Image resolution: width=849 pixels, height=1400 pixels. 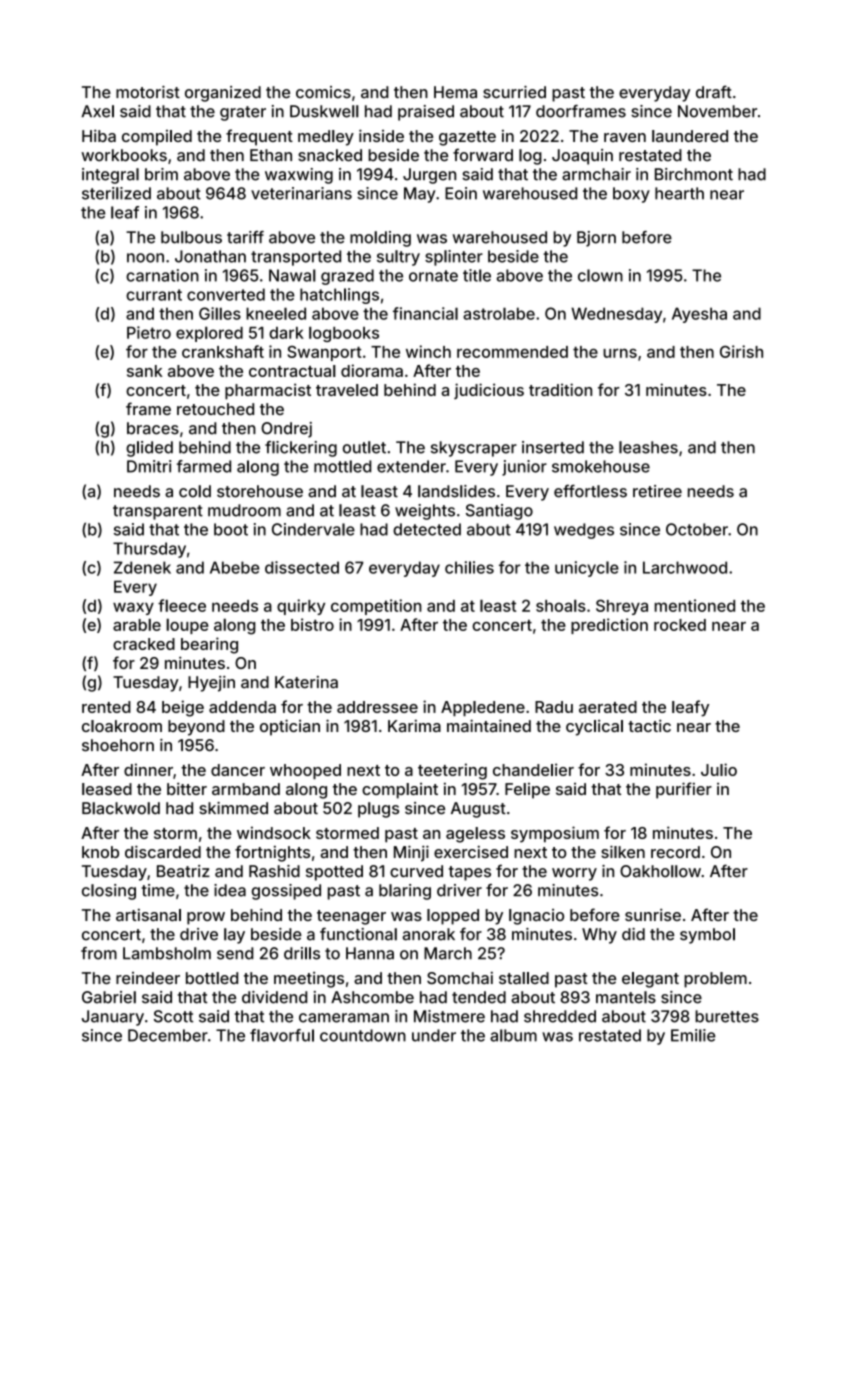 I want to click on tariff, so click(x=245, y=237).
